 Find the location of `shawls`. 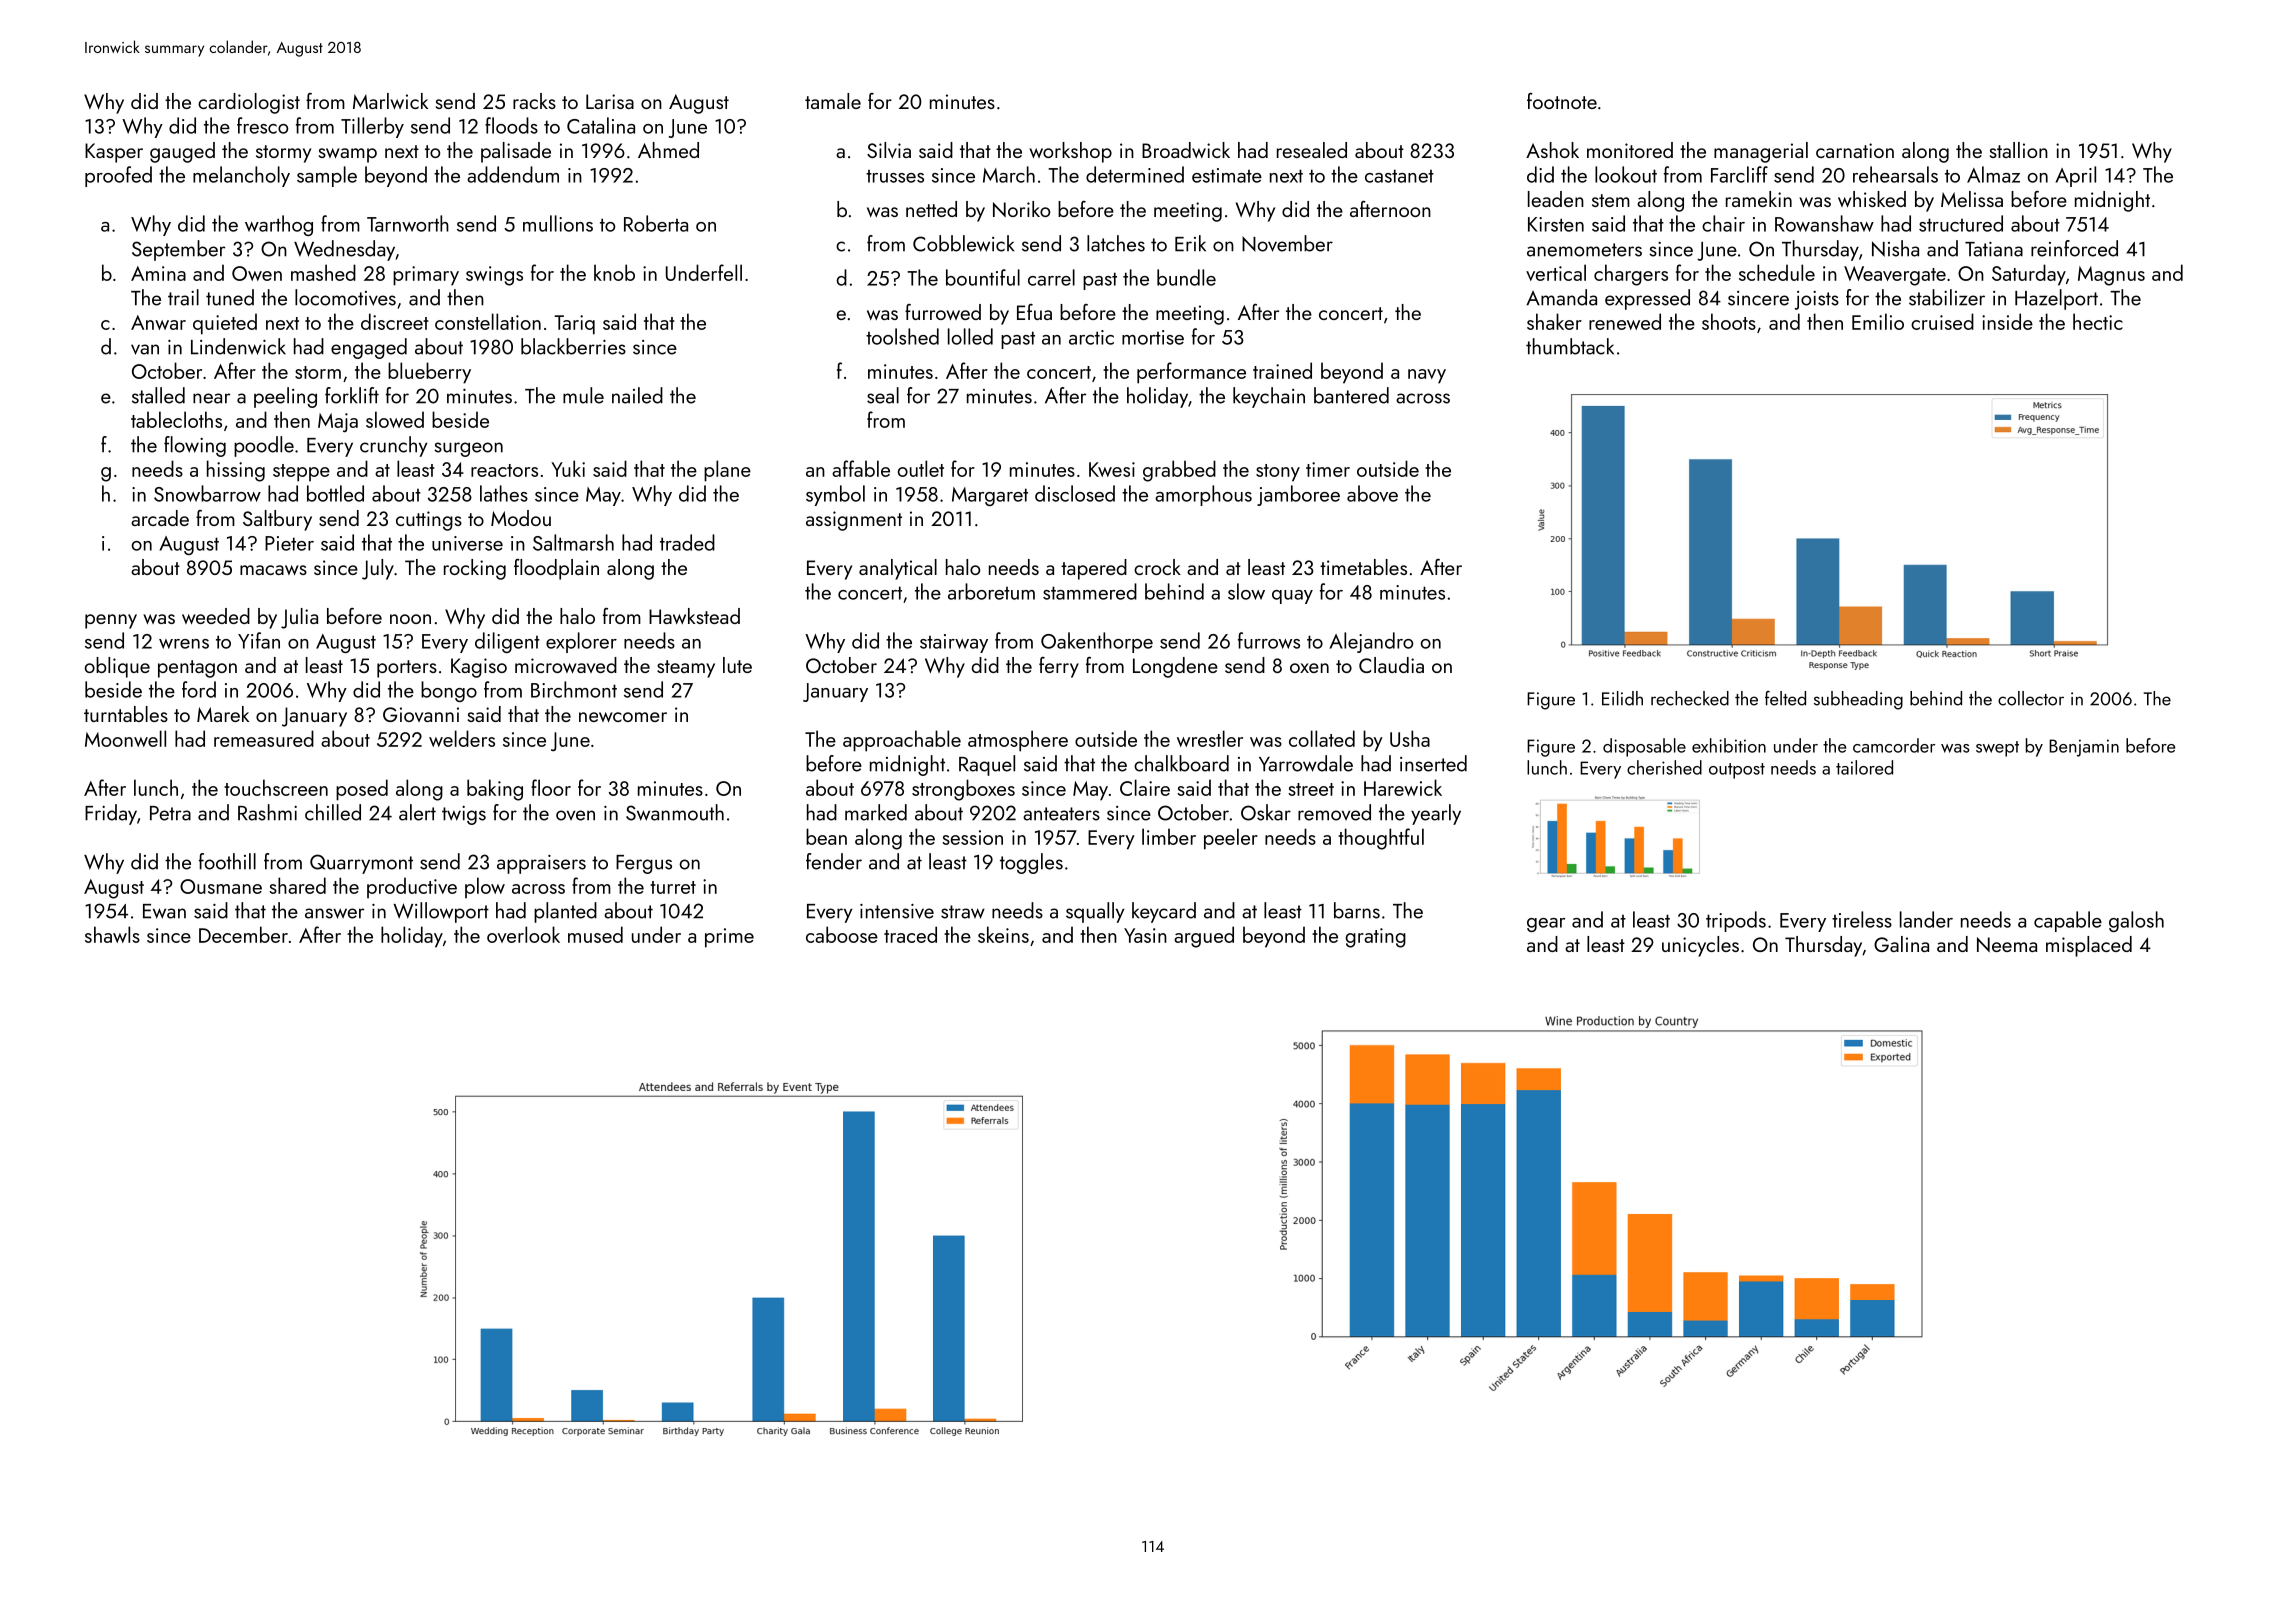

shawls is located at coordinates (112, 934).
